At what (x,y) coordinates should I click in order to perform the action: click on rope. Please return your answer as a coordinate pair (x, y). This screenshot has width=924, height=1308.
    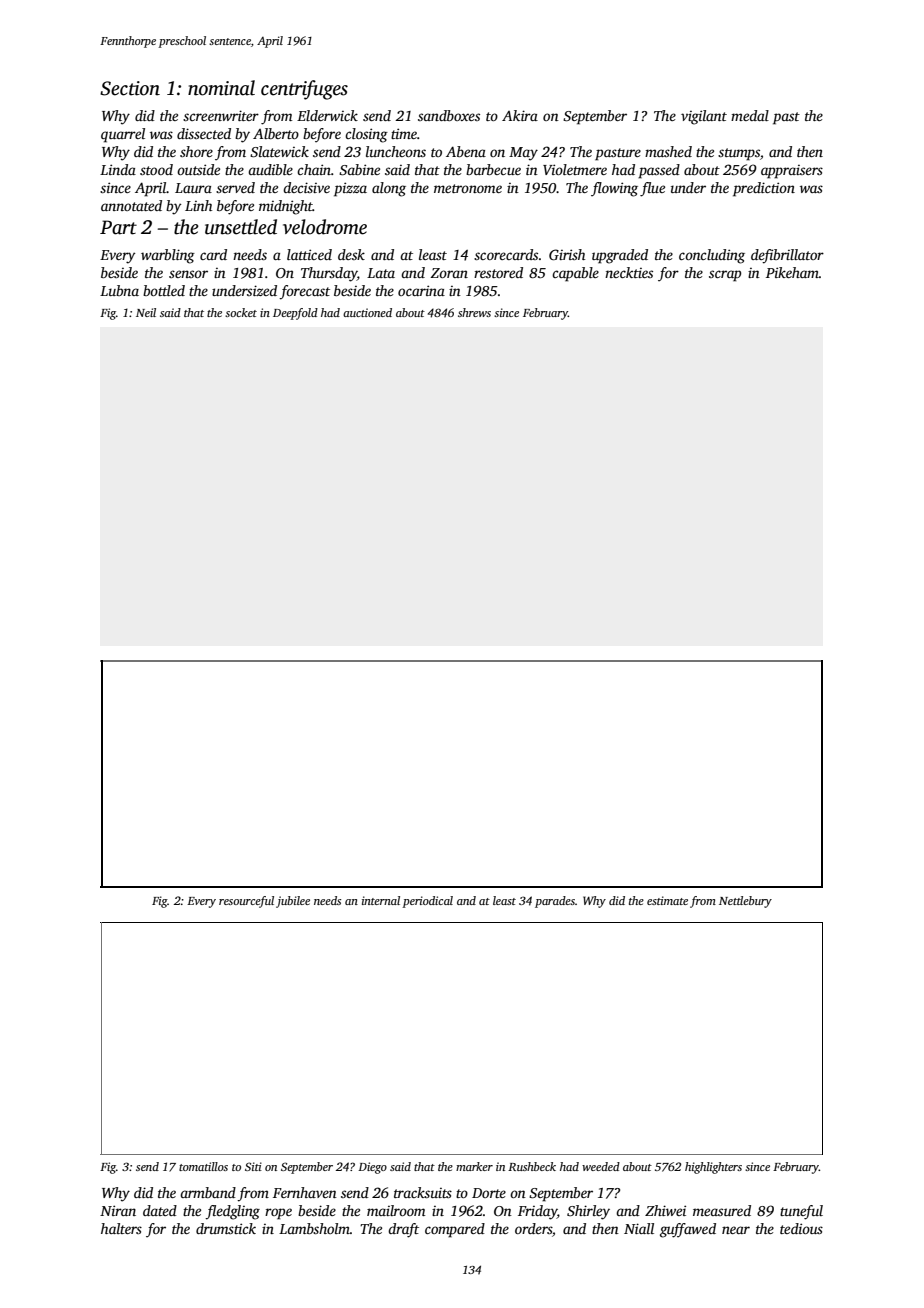
    Looking at the image, I should click on (278, 1214).
